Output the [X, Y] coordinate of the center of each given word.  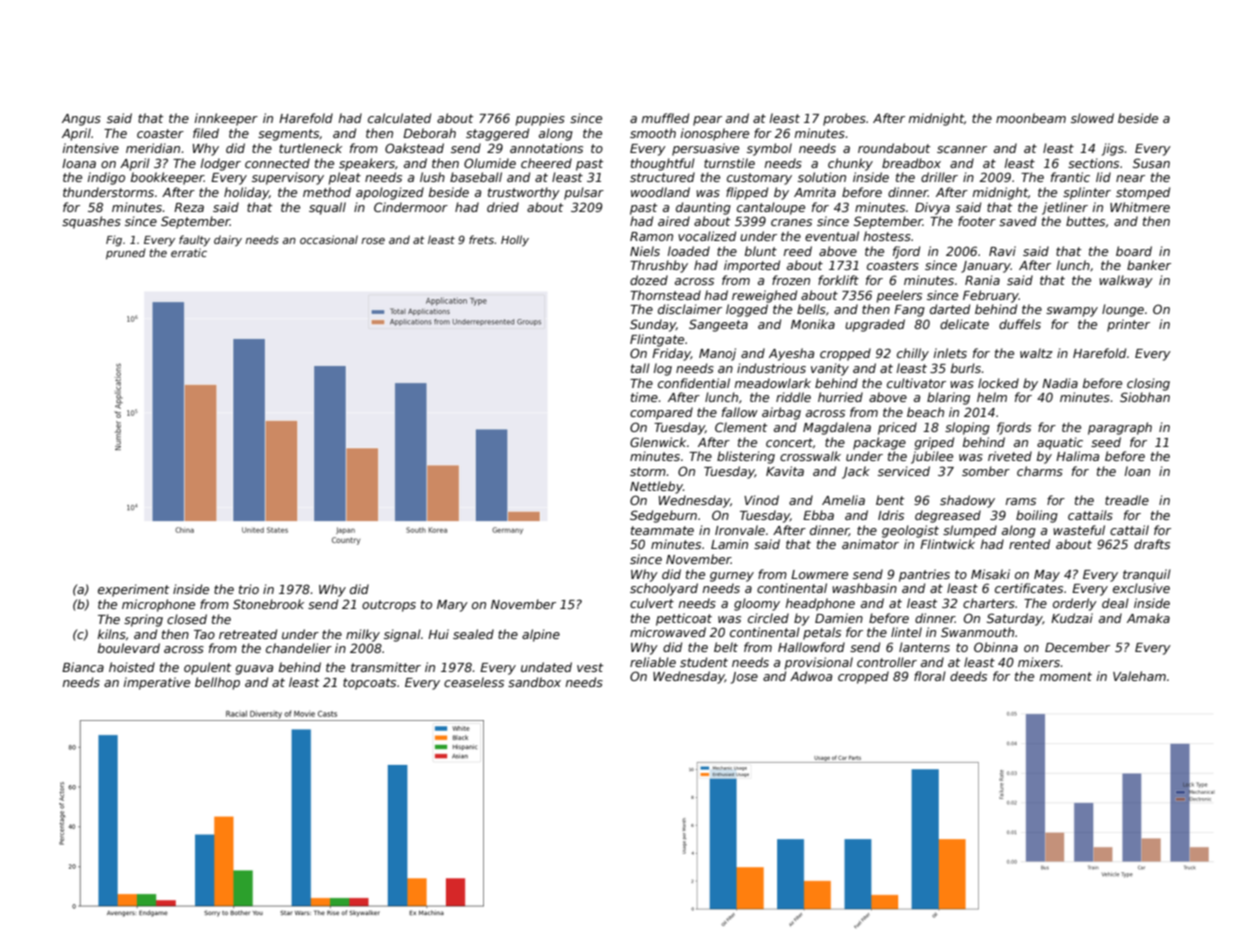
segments [288, 135]
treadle [1127, 500]
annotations [546, 148]
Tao [204, 634]
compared [661, 413]
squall [327, 208]
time [644, 397]
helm [992, 397]
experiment [133, 590]
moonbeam [1031, 118]
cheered [546, 163]
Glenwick [658, 442]
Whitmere [1140, 207]
